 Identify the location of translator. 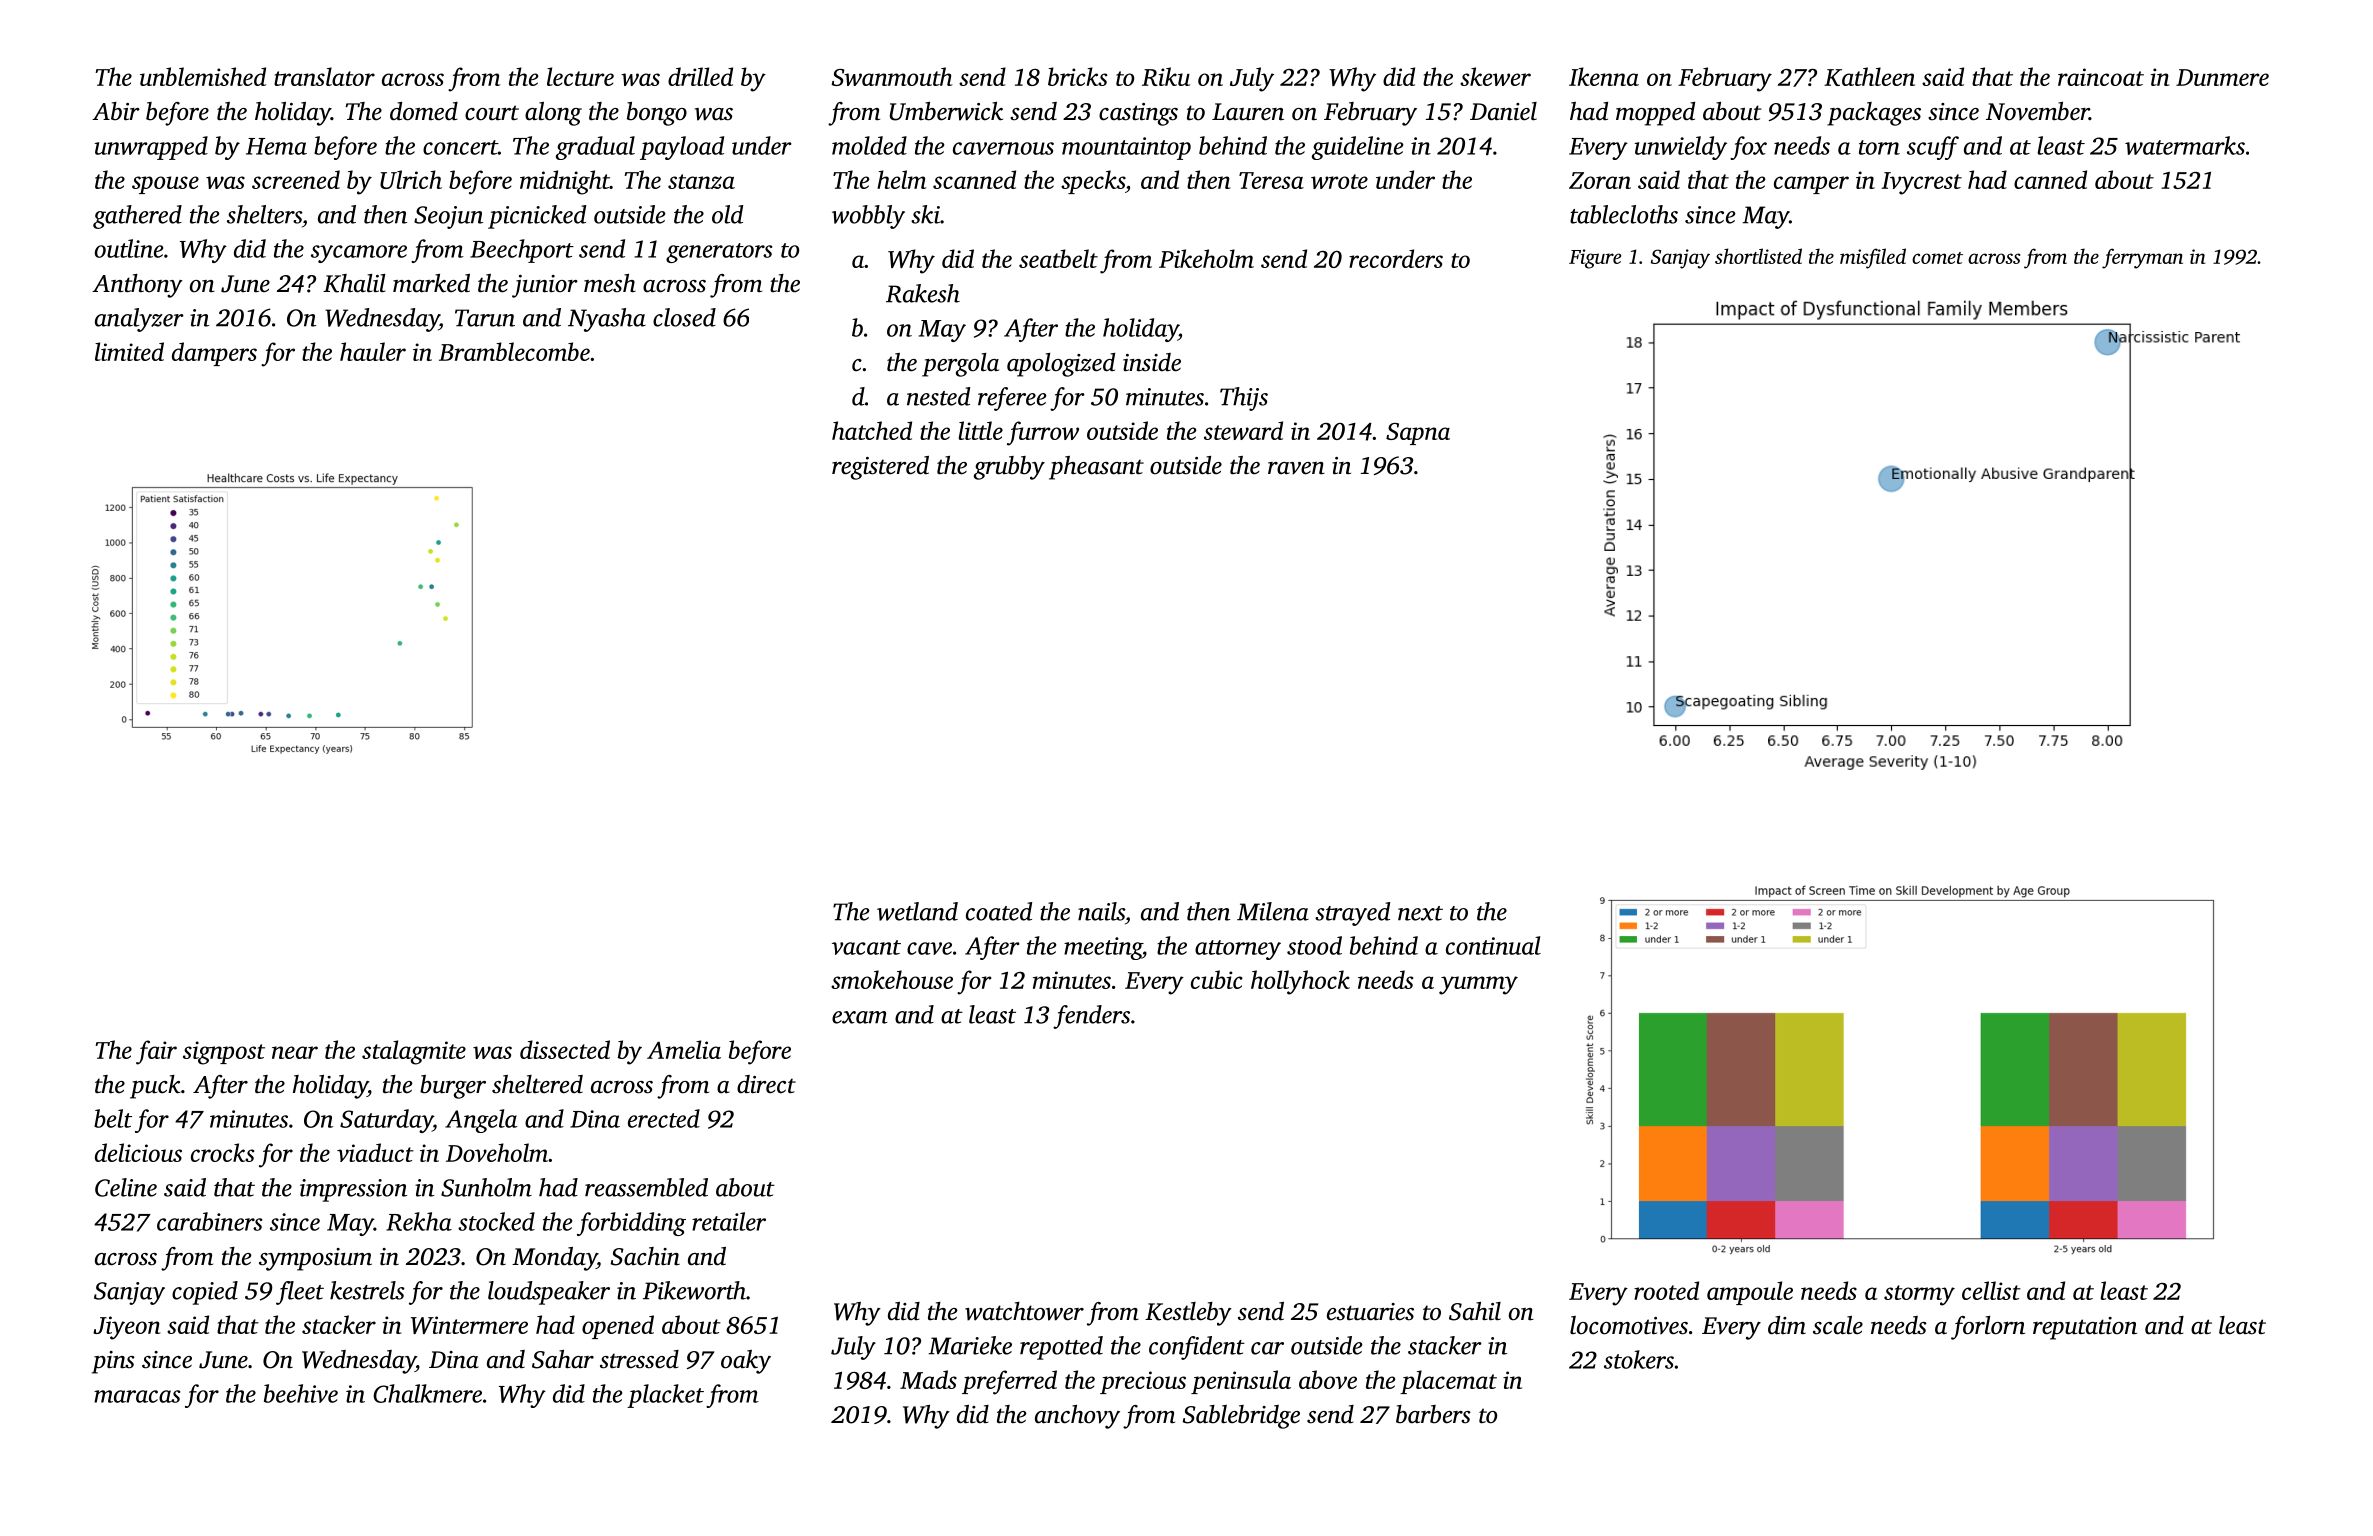
(324, 76).
